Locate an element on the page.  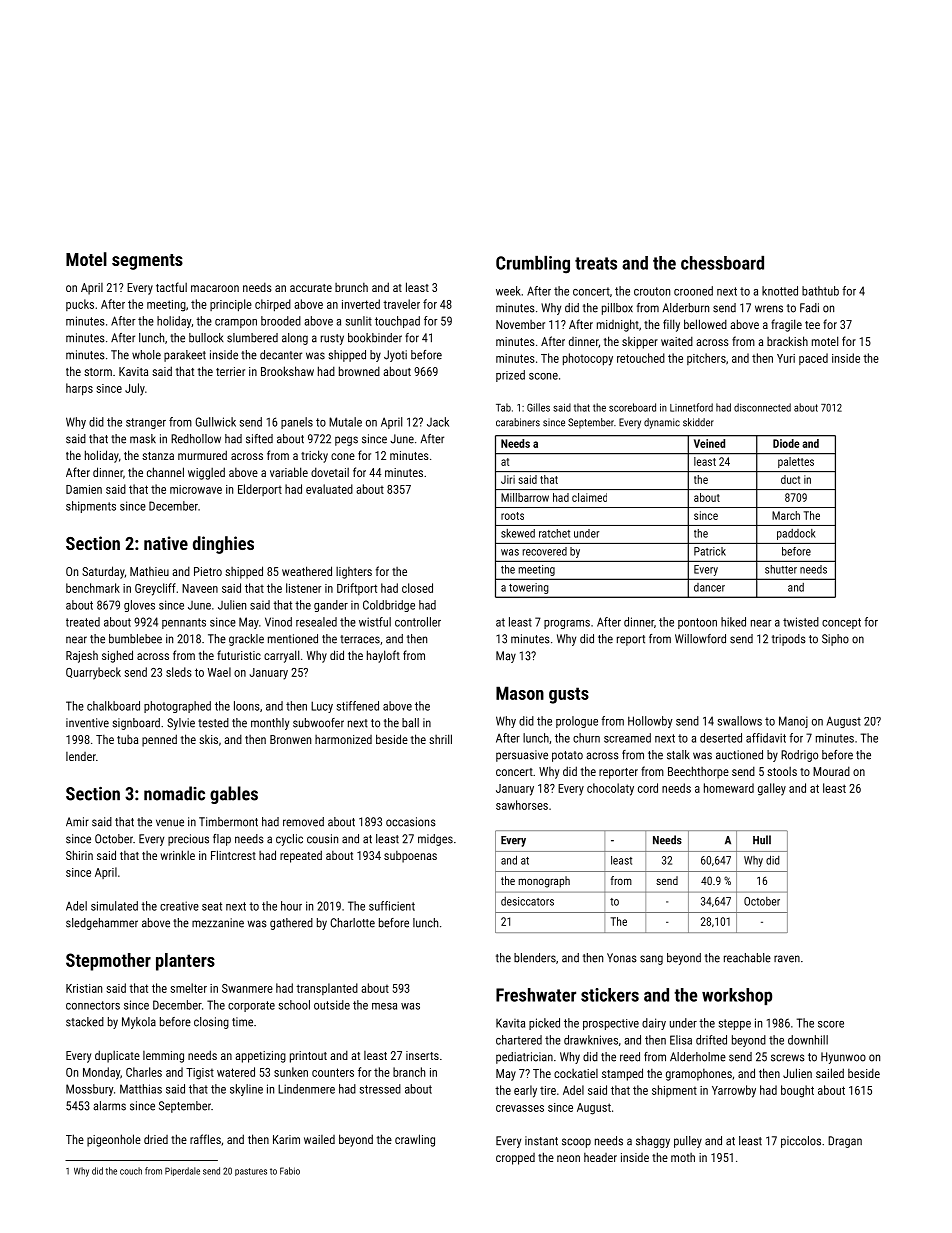
harps is located at coordinates (79, 389).
